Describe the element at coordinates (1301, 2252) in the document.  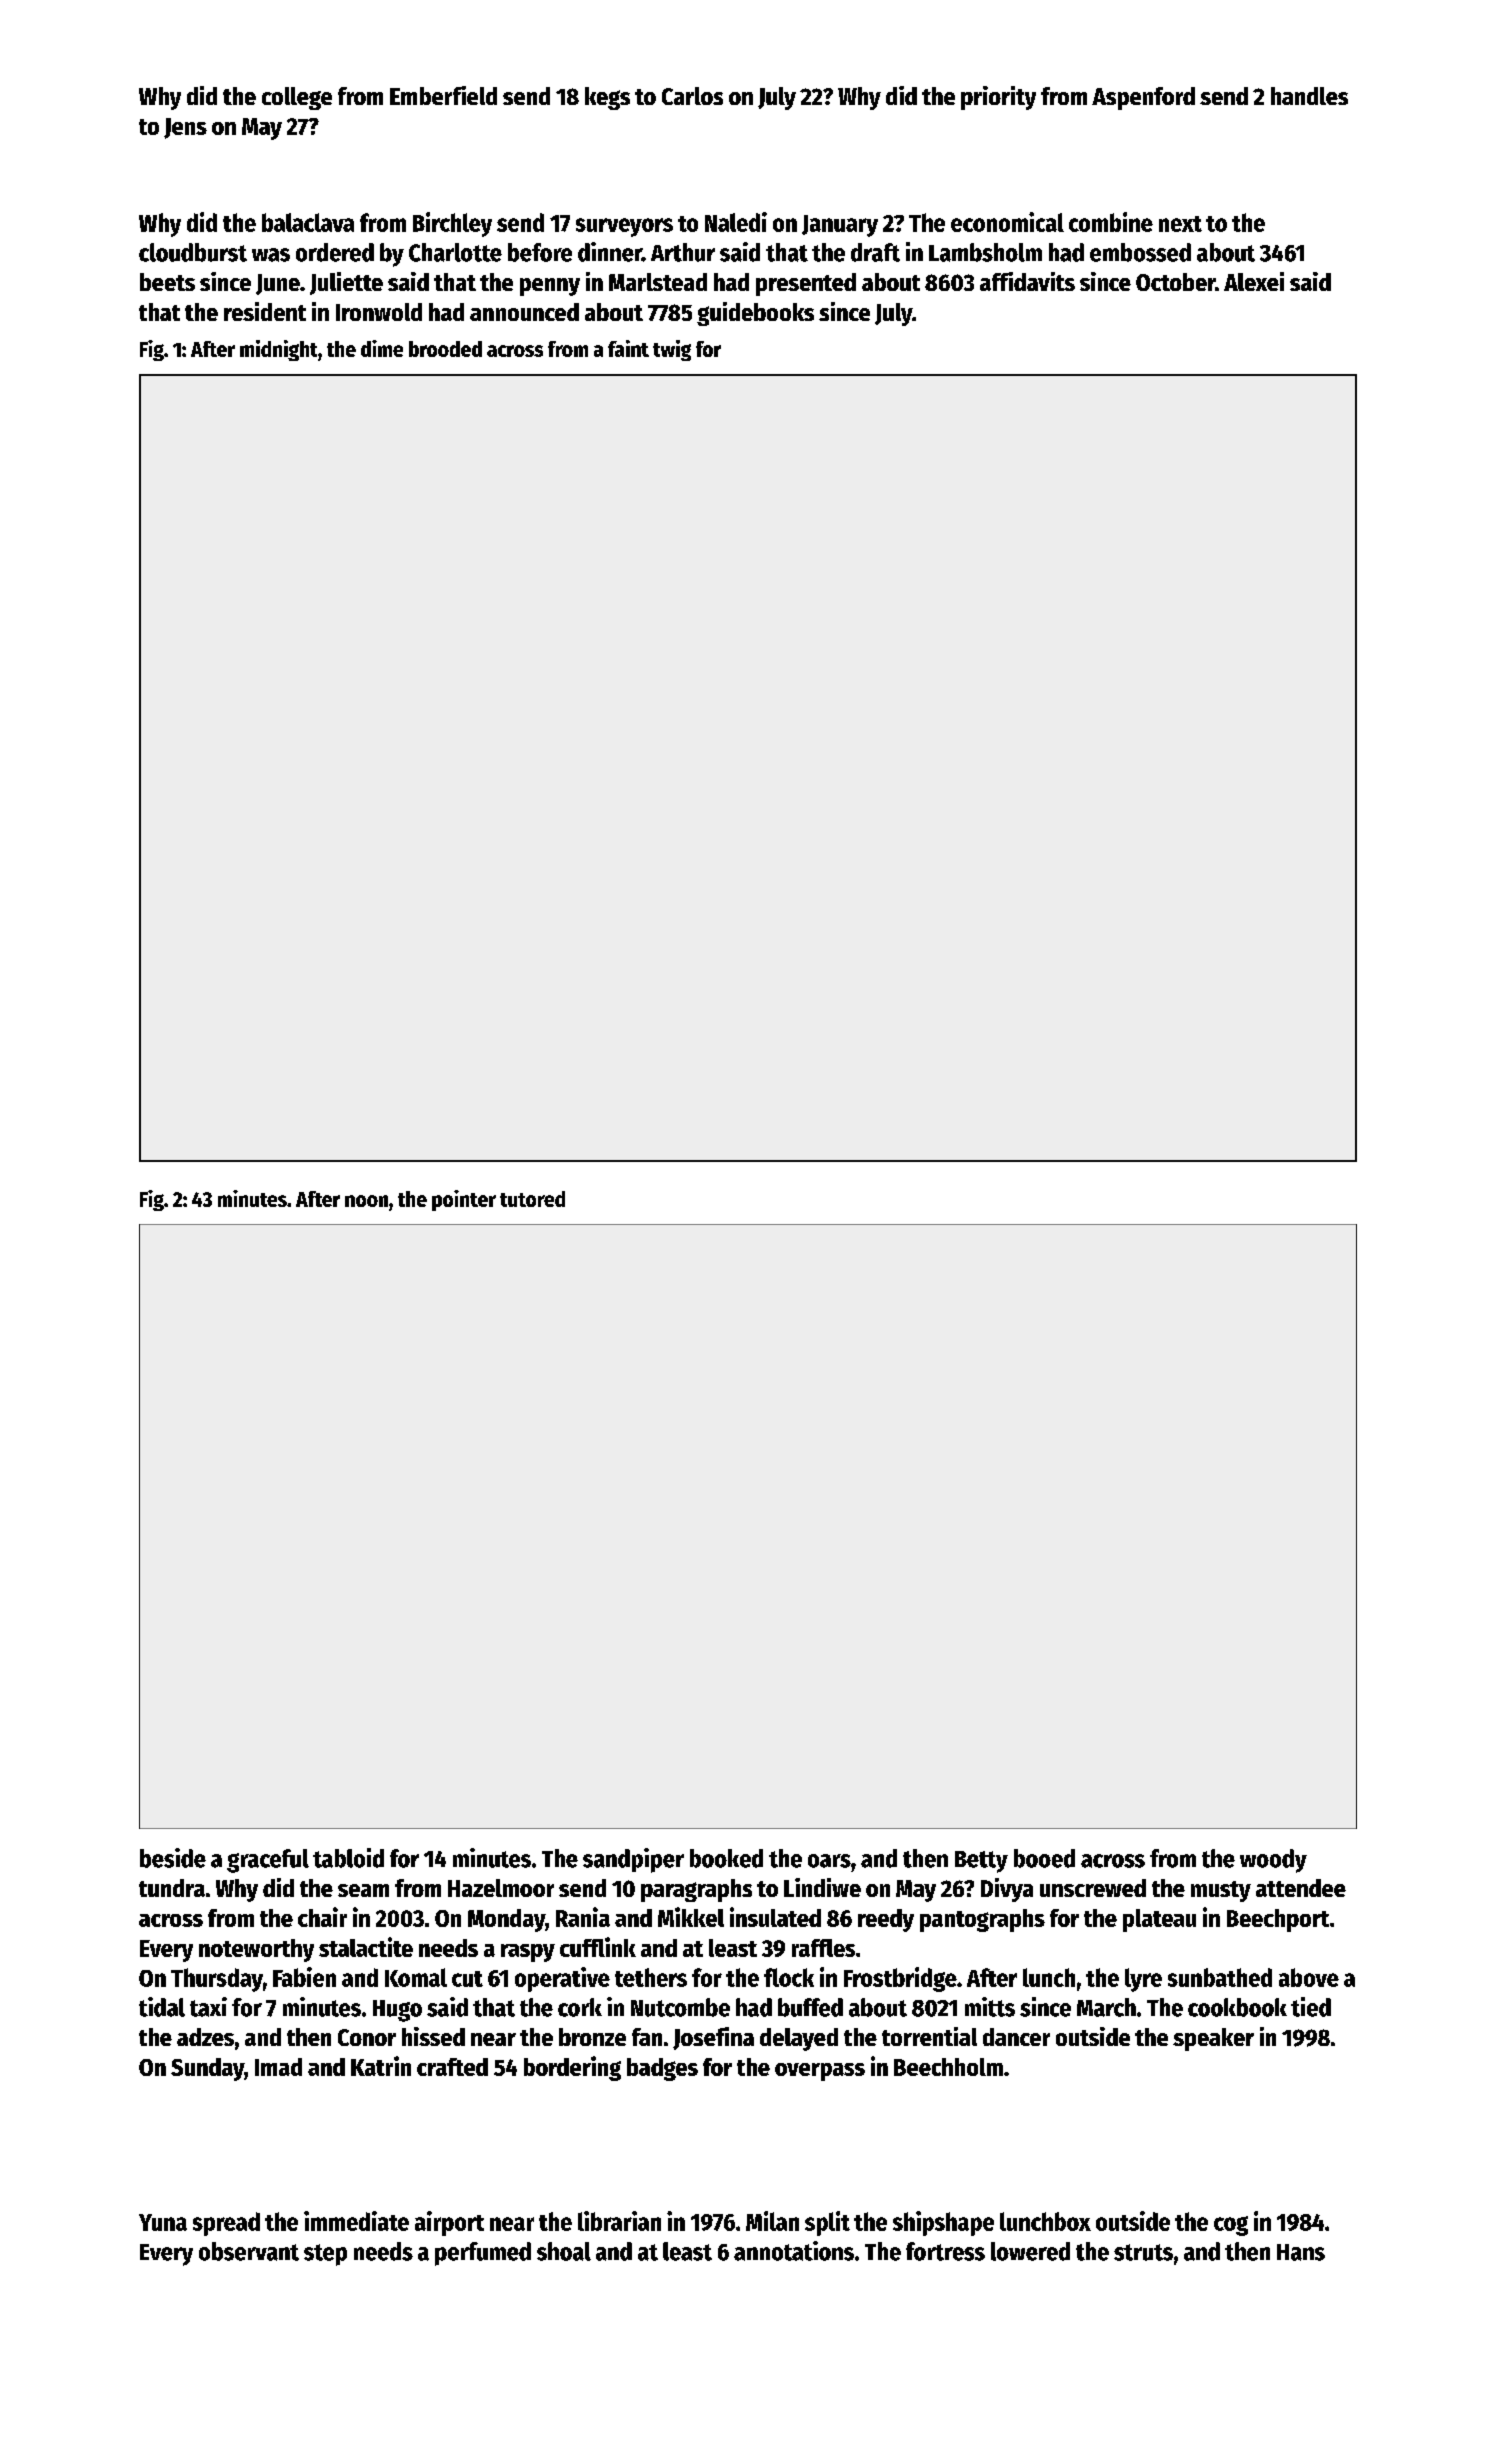
I see `Hans` at that location.
